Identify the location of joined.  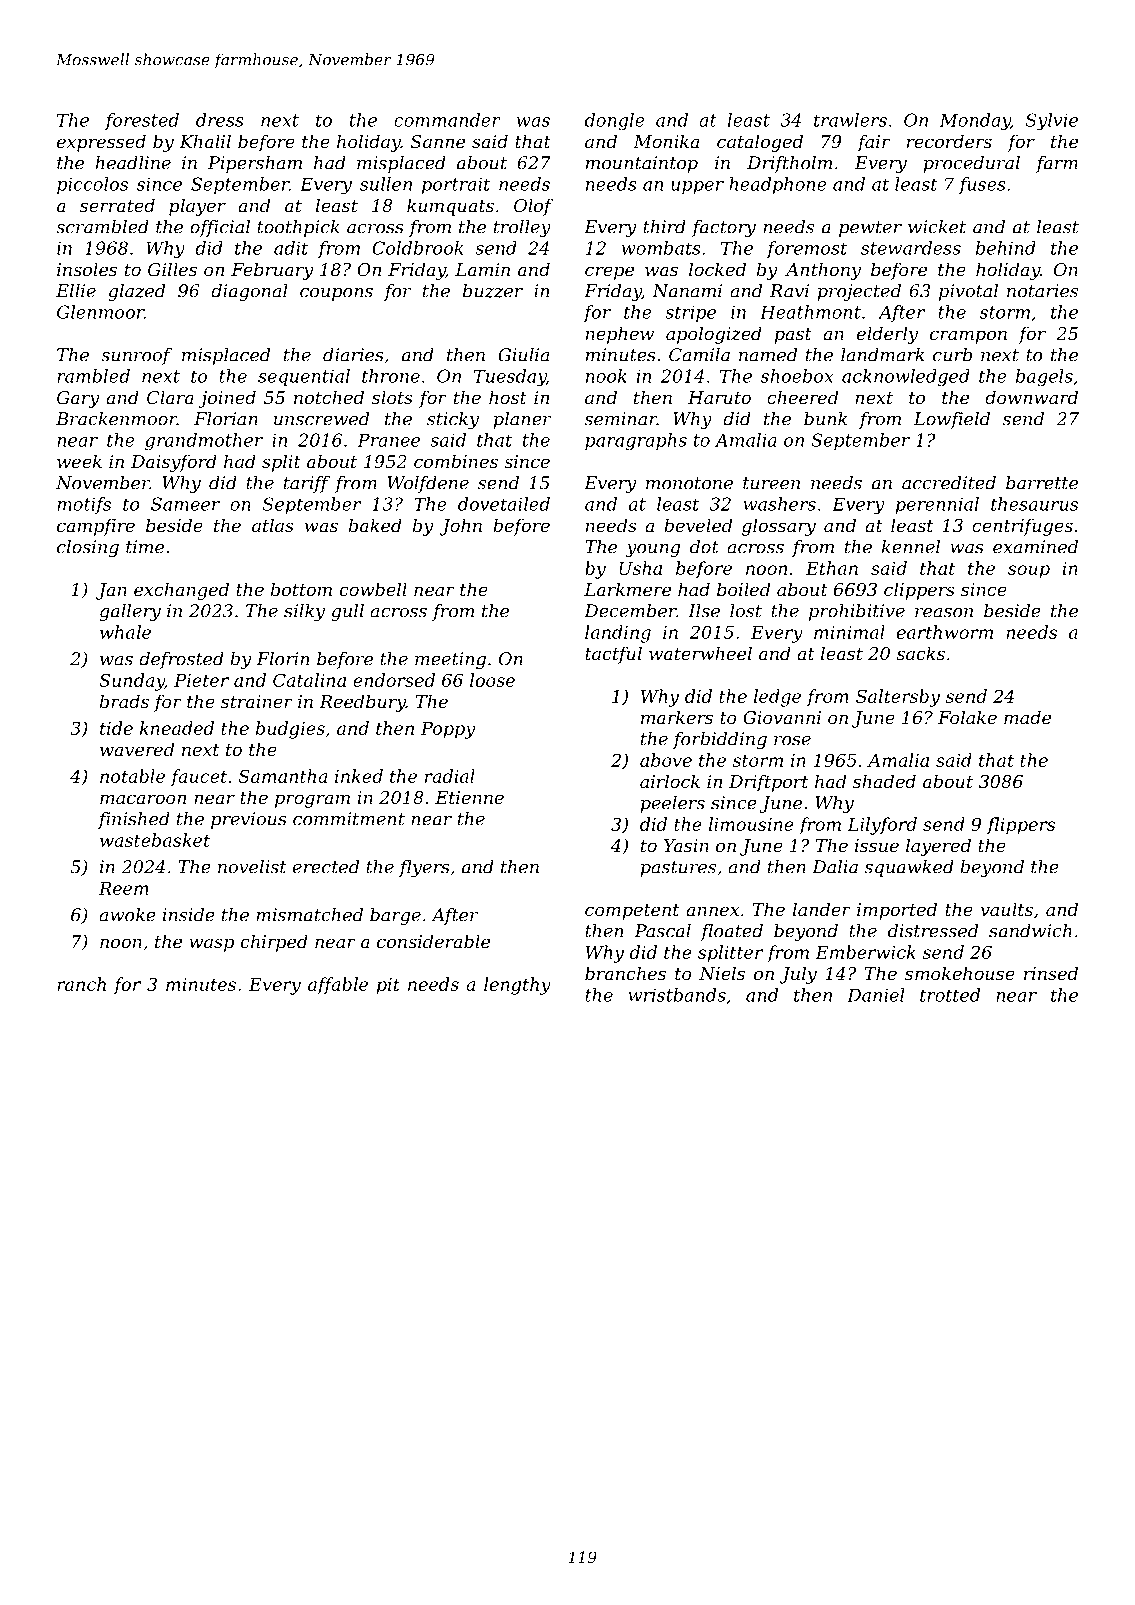
(227, 399).
